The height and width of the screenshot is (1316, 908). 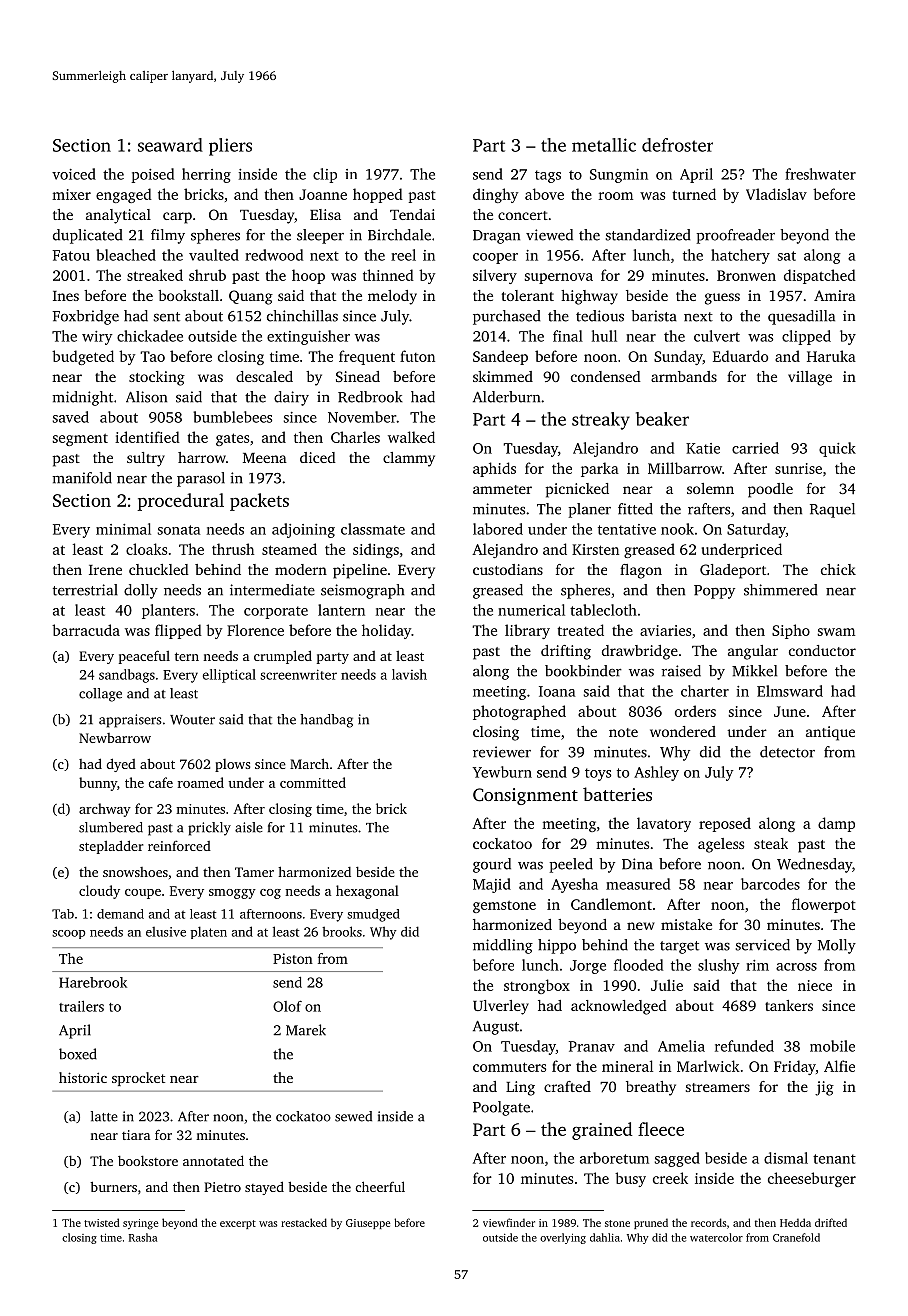 What do you see at coordinates (168, 236) in the screenshot?
I see `filmy` at bounding box center [168, 236].
